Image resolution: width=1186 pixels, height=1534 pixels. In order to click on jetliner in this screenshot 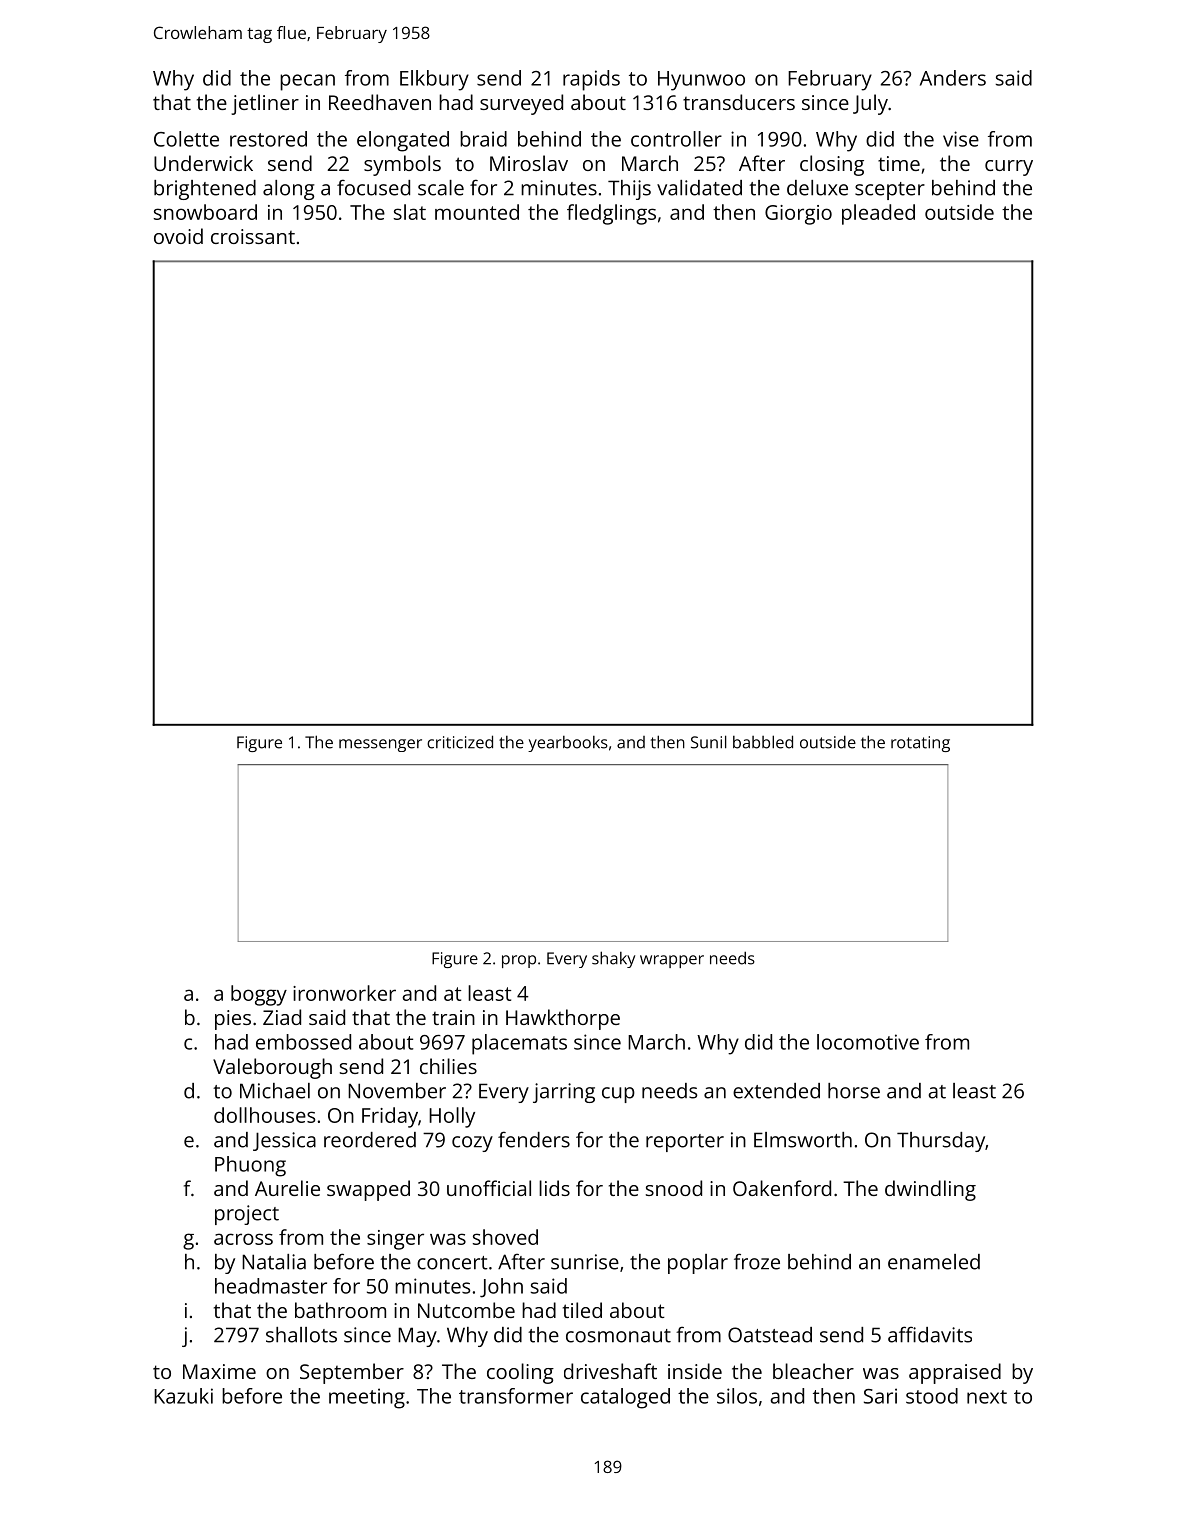, I will do `click(265, 104)`.
